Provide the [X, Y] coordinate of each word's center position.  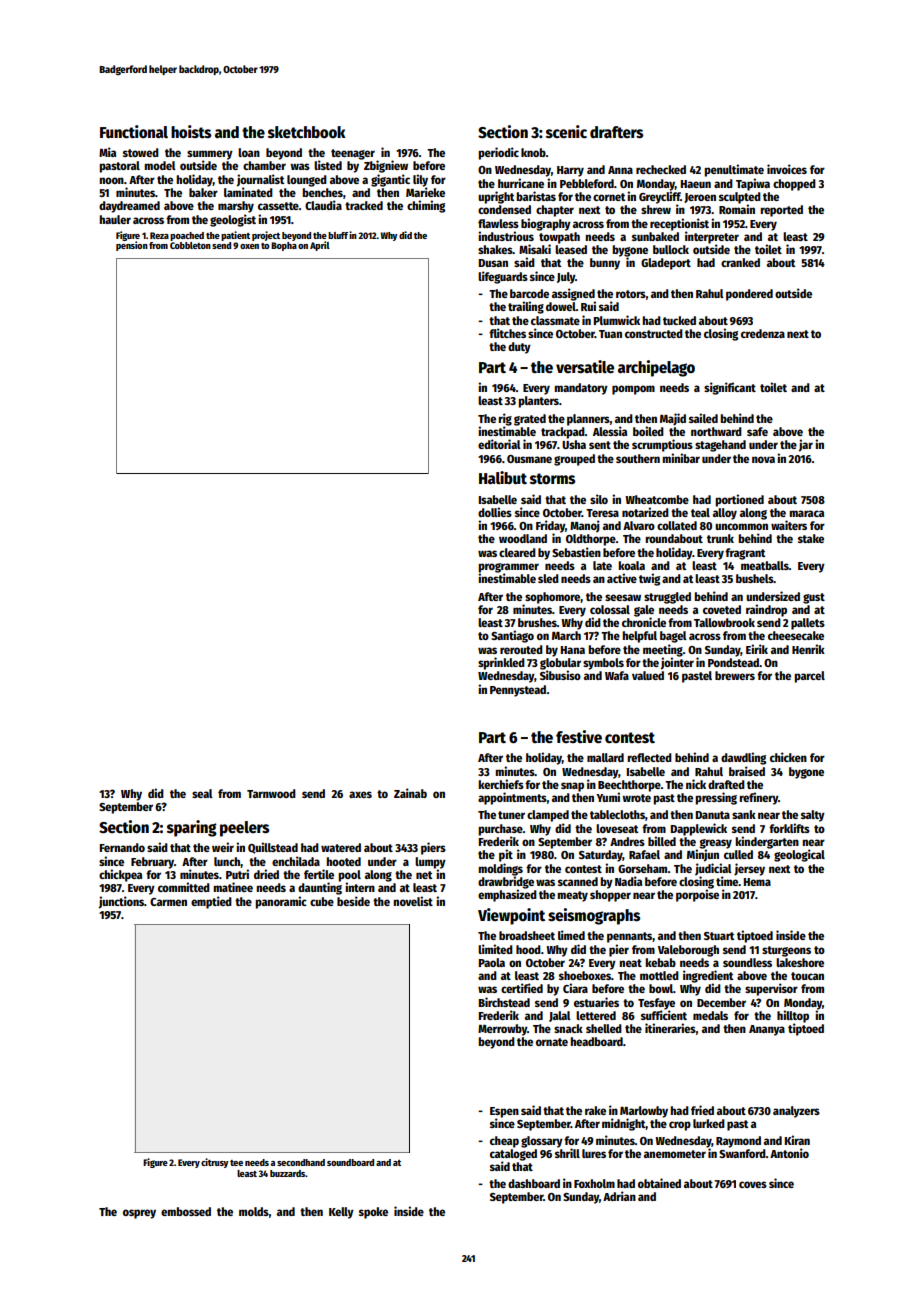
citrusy [215, 1163]
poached [187, 236]
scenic [566, 132]
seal [202, 793]
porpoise [697, 895]
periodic [498, 153]
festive [579, 737]
